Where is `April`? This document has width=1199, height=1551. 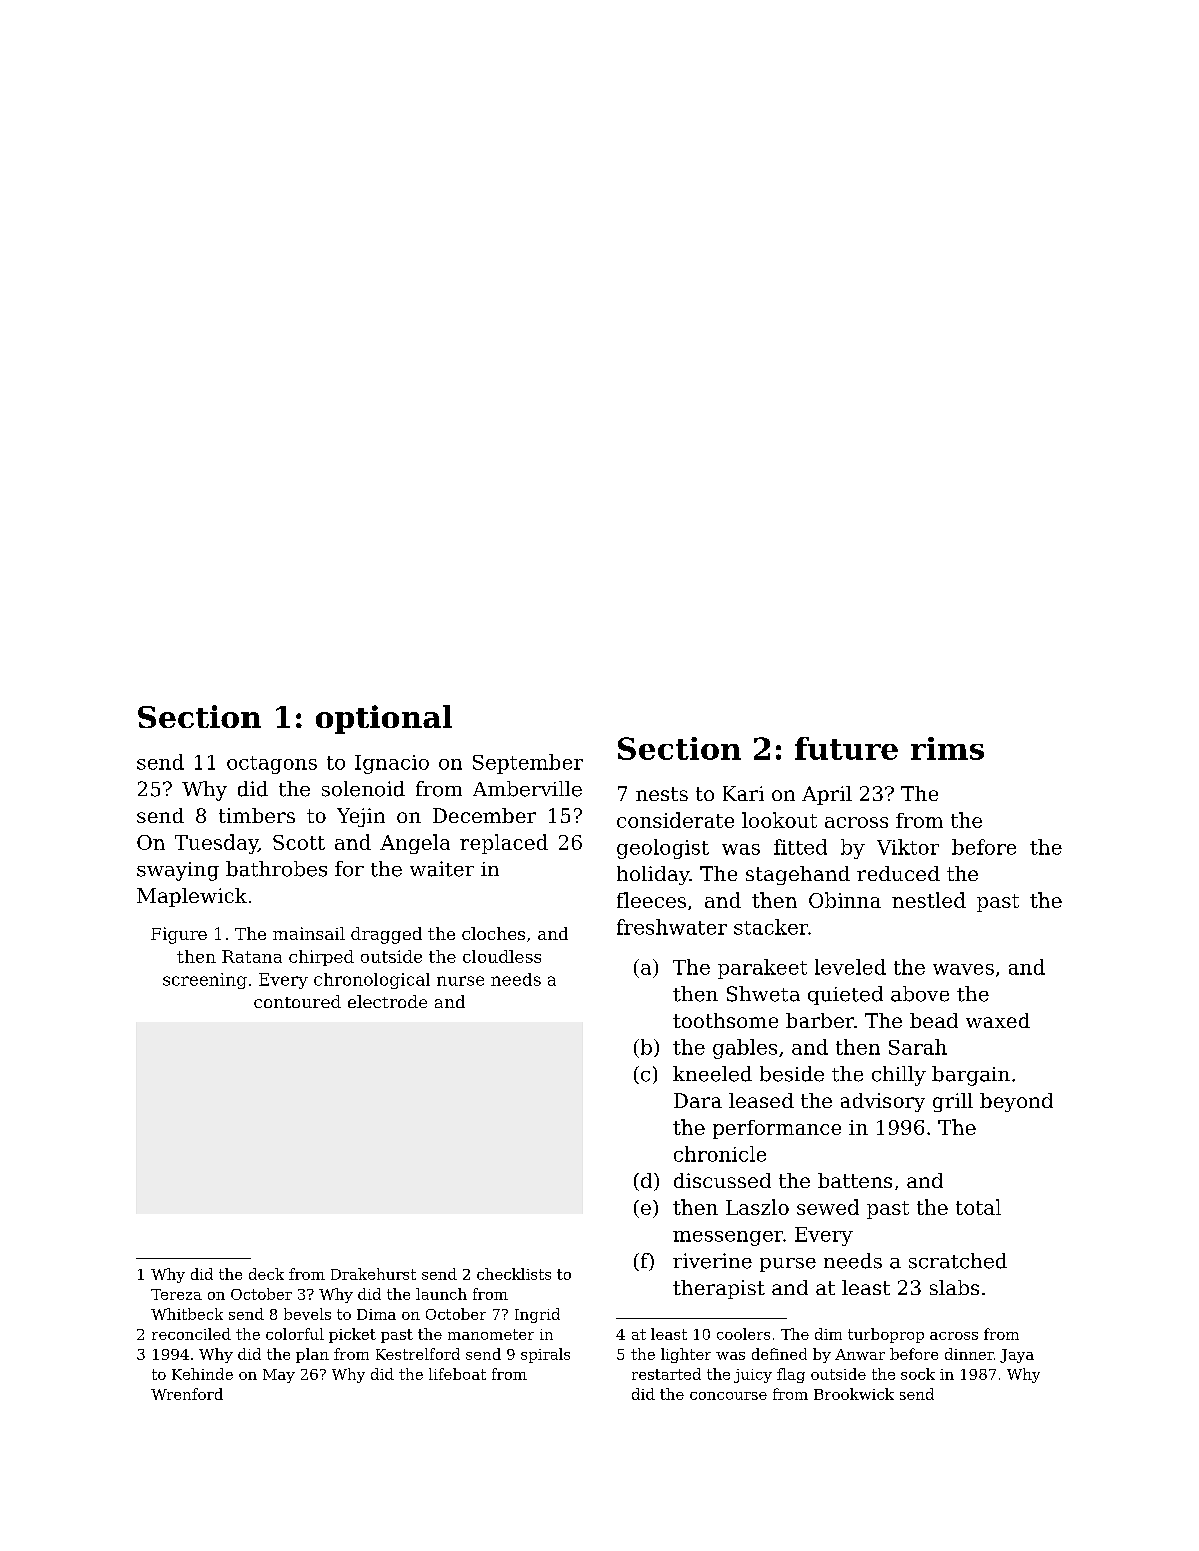 April is located at coordinates (827, 795).
